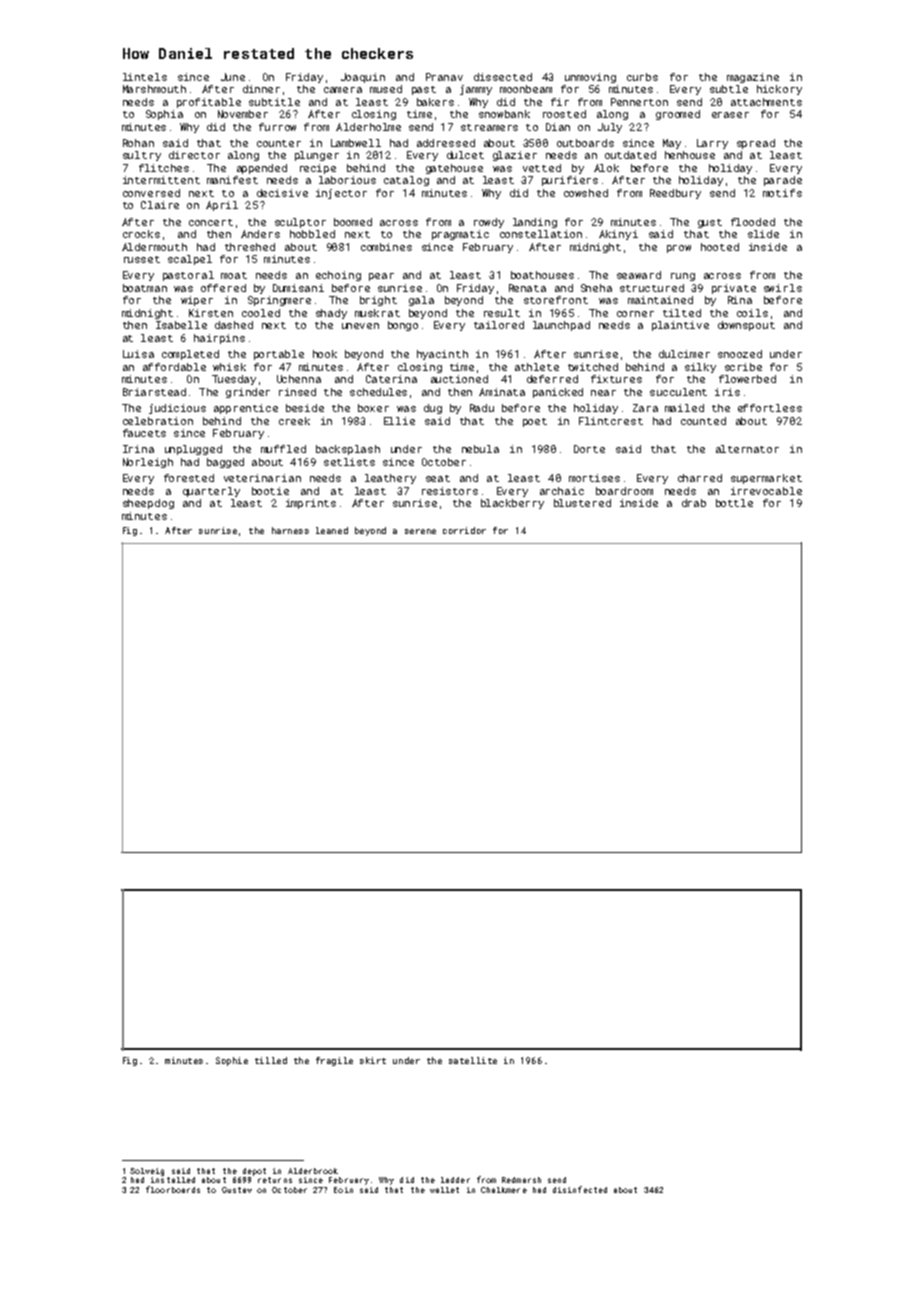 The width and height of the image is (924, 1308). Describe the element at coordinates (502, 313) in the image. I see `result` at that location.
